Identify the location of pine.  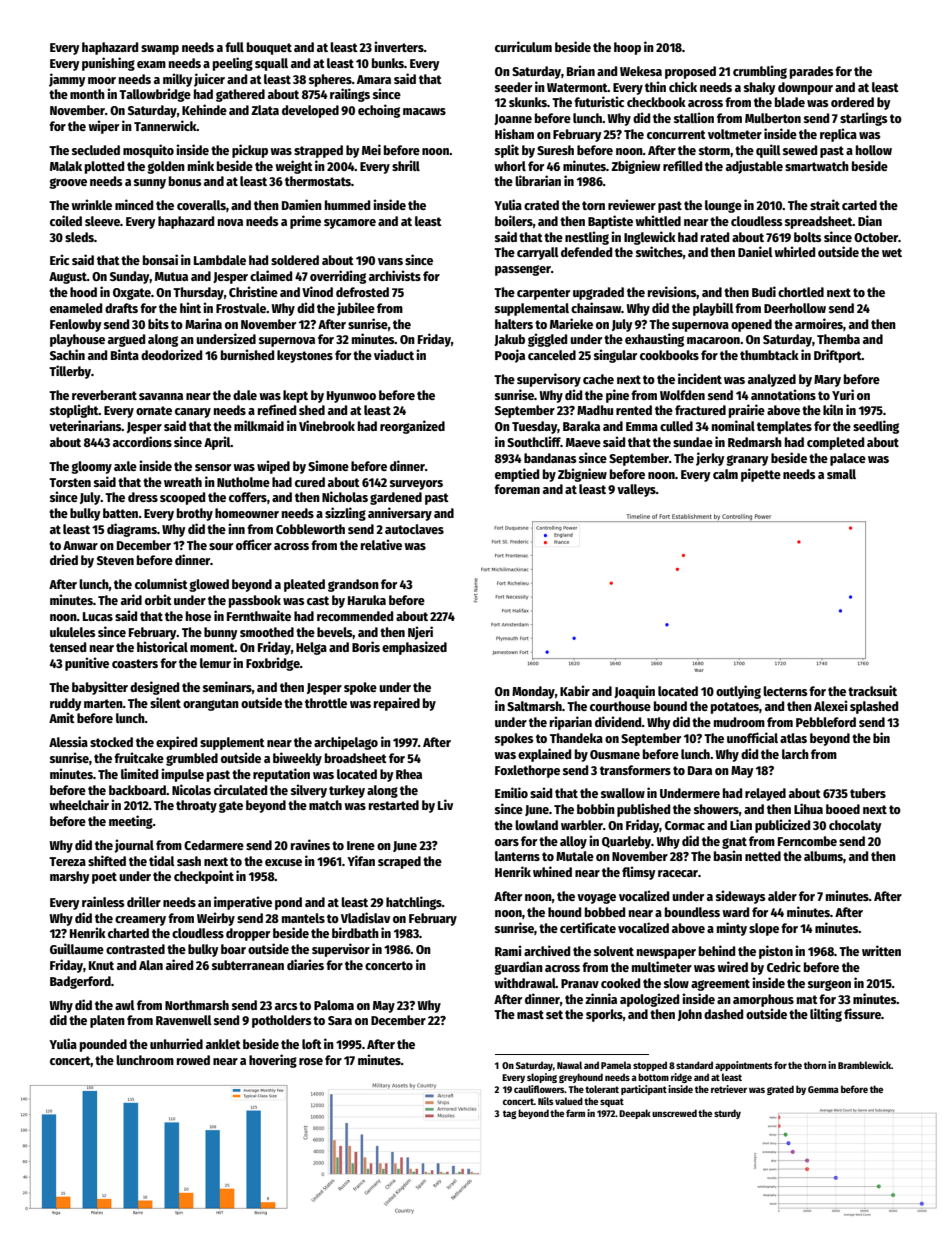
(617, 396).
